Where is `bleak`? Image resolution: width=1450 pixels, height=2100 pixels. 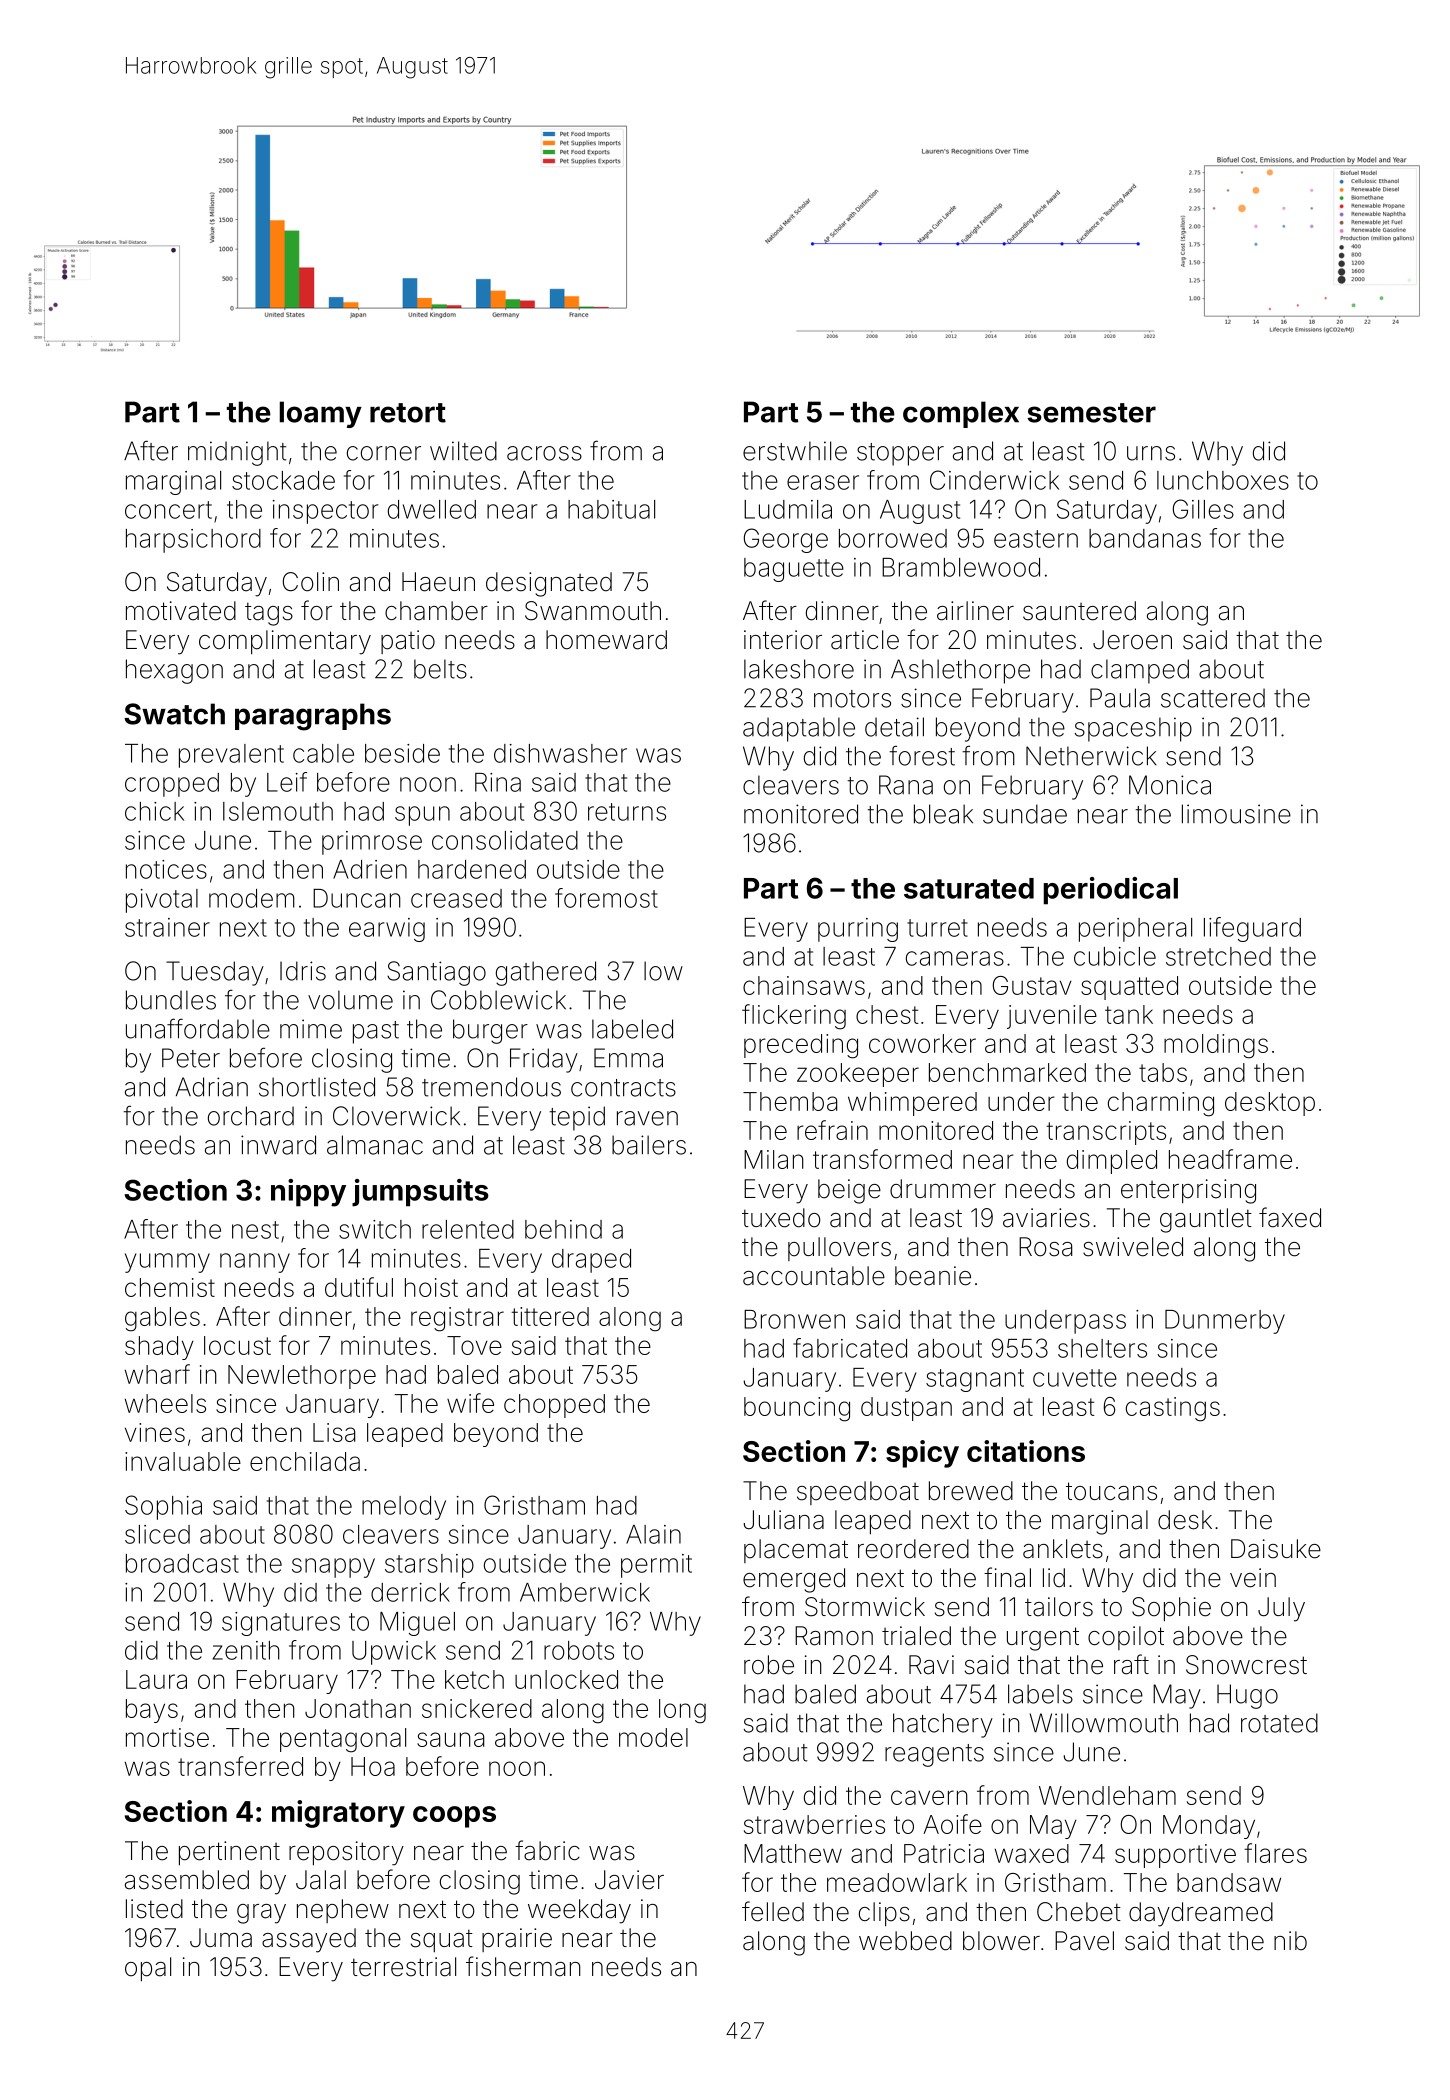
bleak is located at coordinates (943, 814).
